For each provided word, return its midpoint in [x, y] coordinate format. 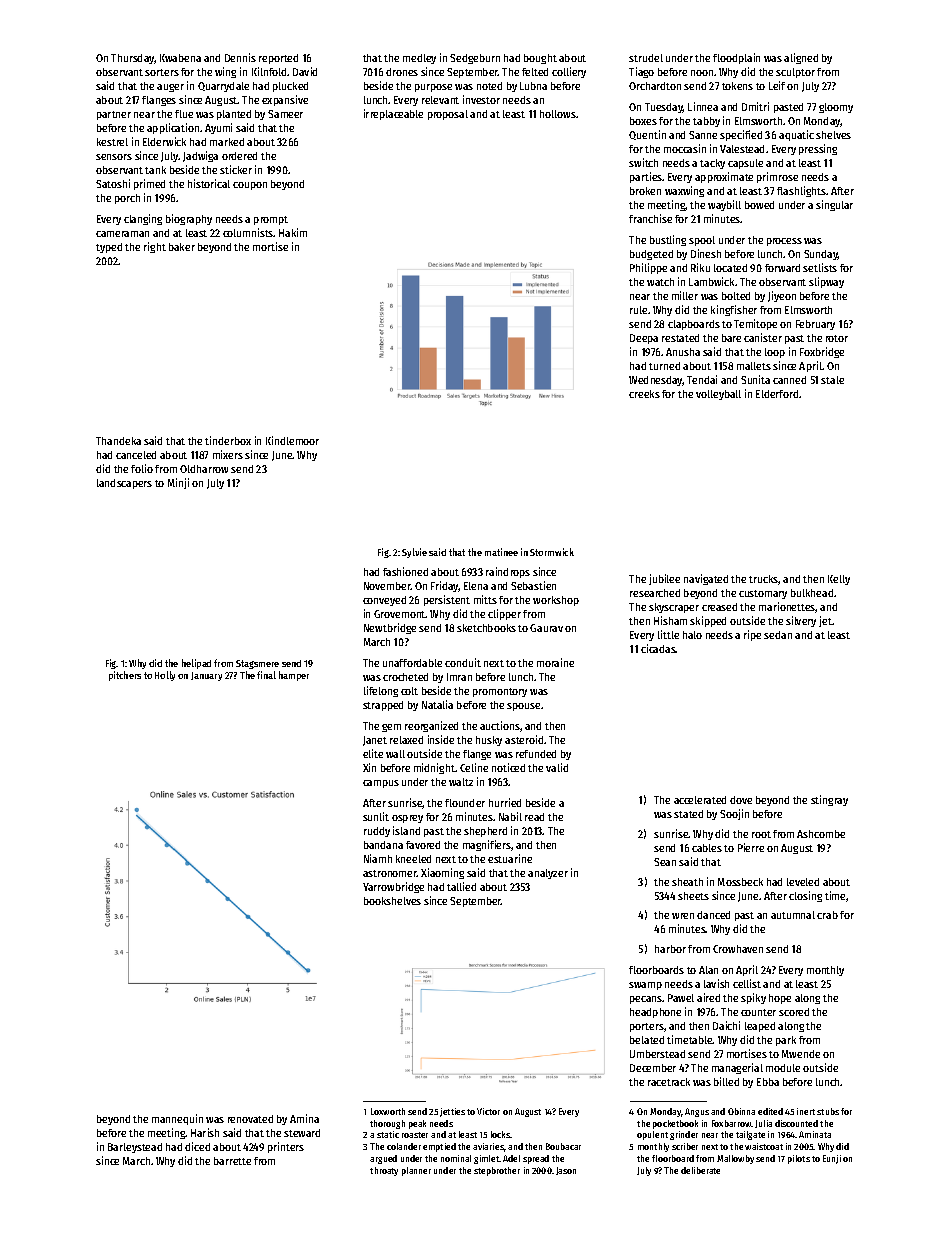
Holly [165, 676]
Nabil [510, 816]
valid [557, 767]
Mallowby [735, 1159]
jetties [452, 1112]
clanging [143, 219]
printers [286, 1147]
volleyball [718, 395]
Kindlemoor [292, 440]
